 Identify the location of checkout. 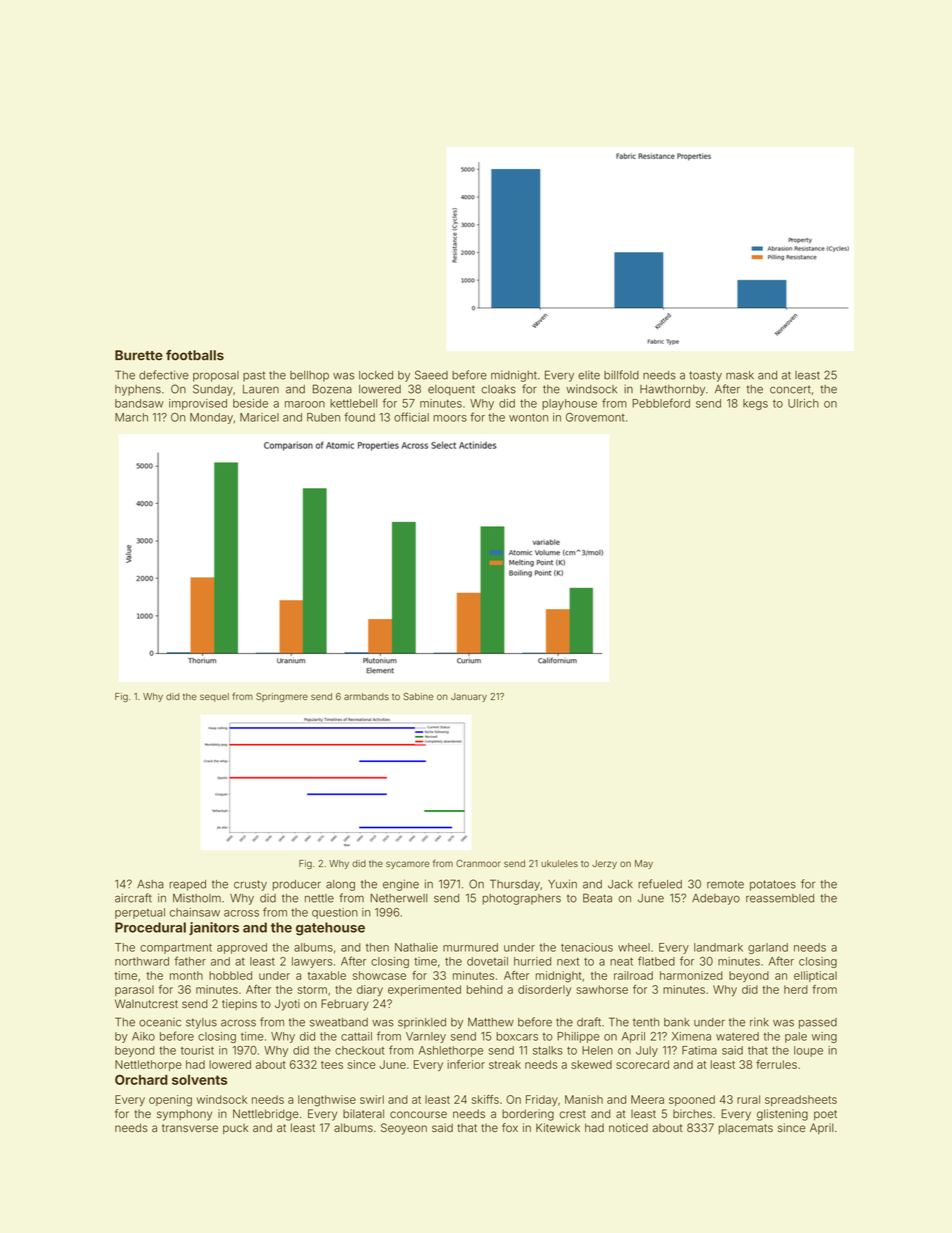
(360, 1050).
